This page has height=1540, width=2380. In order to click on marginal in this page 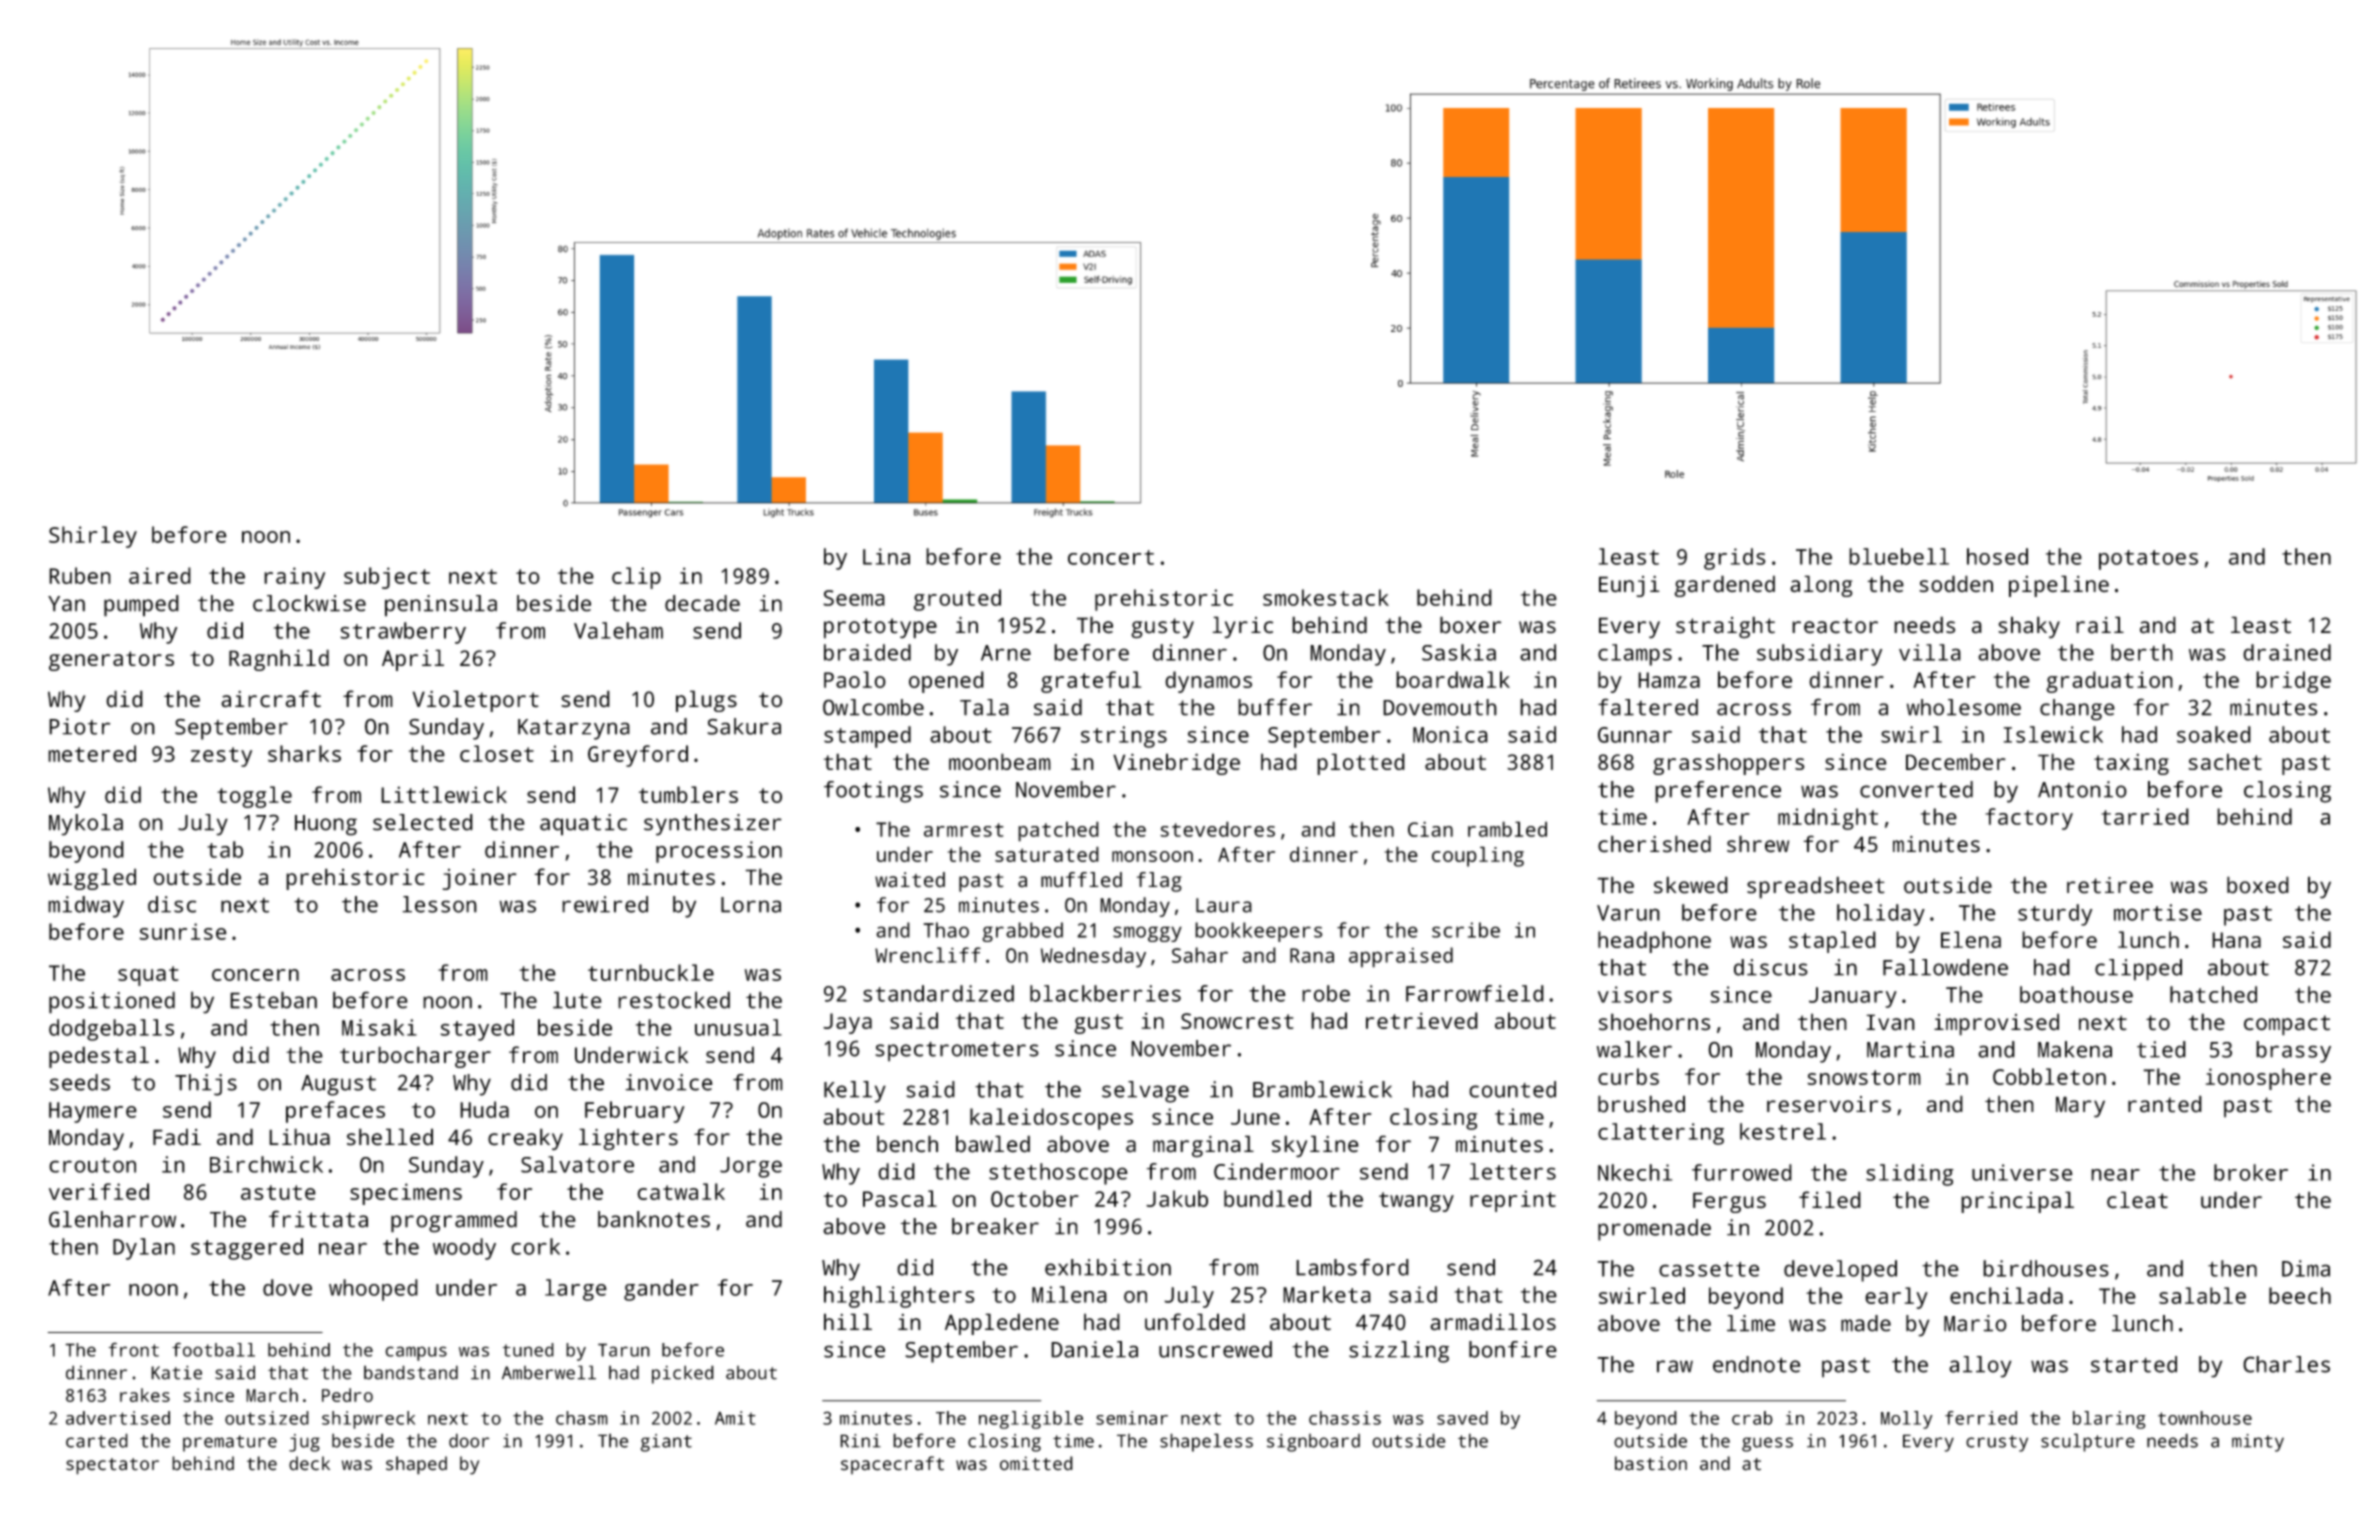, I will do `click(1203, 1146)`.
